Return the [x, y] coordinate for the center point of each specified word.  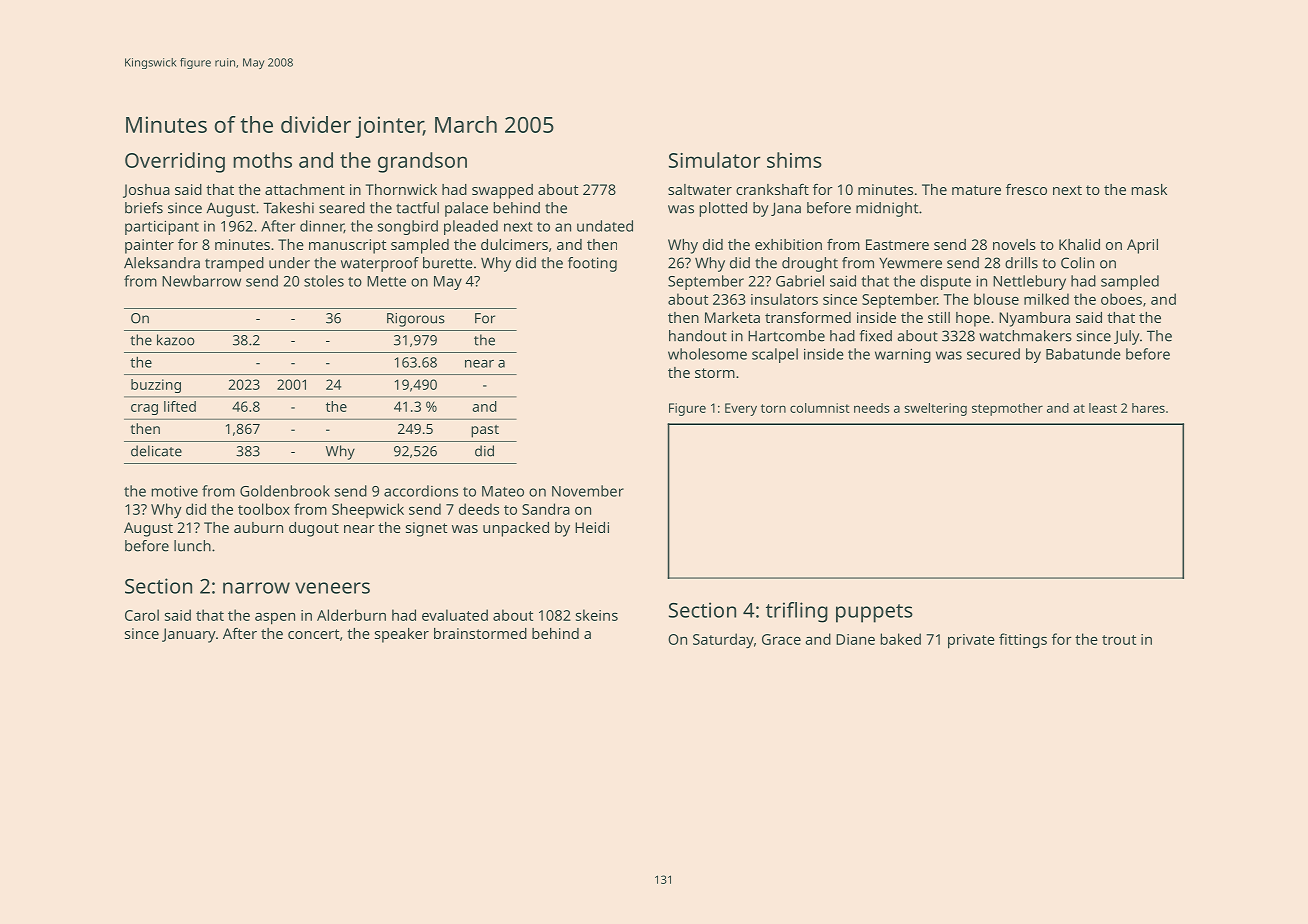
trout [1119, 640]
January [189, 635]
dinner [322, 226]
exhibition [788, 244]
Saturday [723, 641]
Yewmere [910, 263]
